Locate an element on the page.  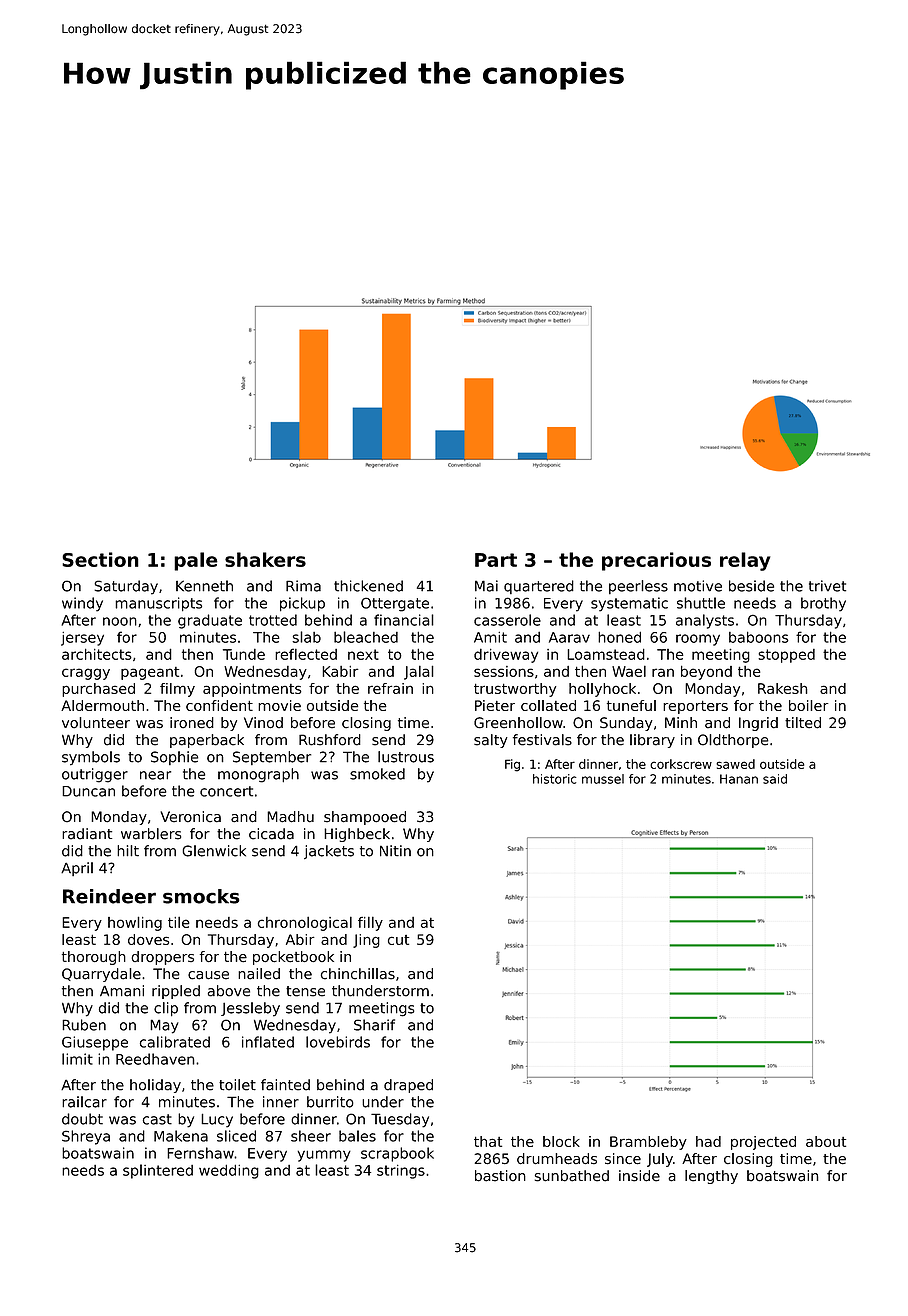
shakers is located at coordinates (265, 559).
